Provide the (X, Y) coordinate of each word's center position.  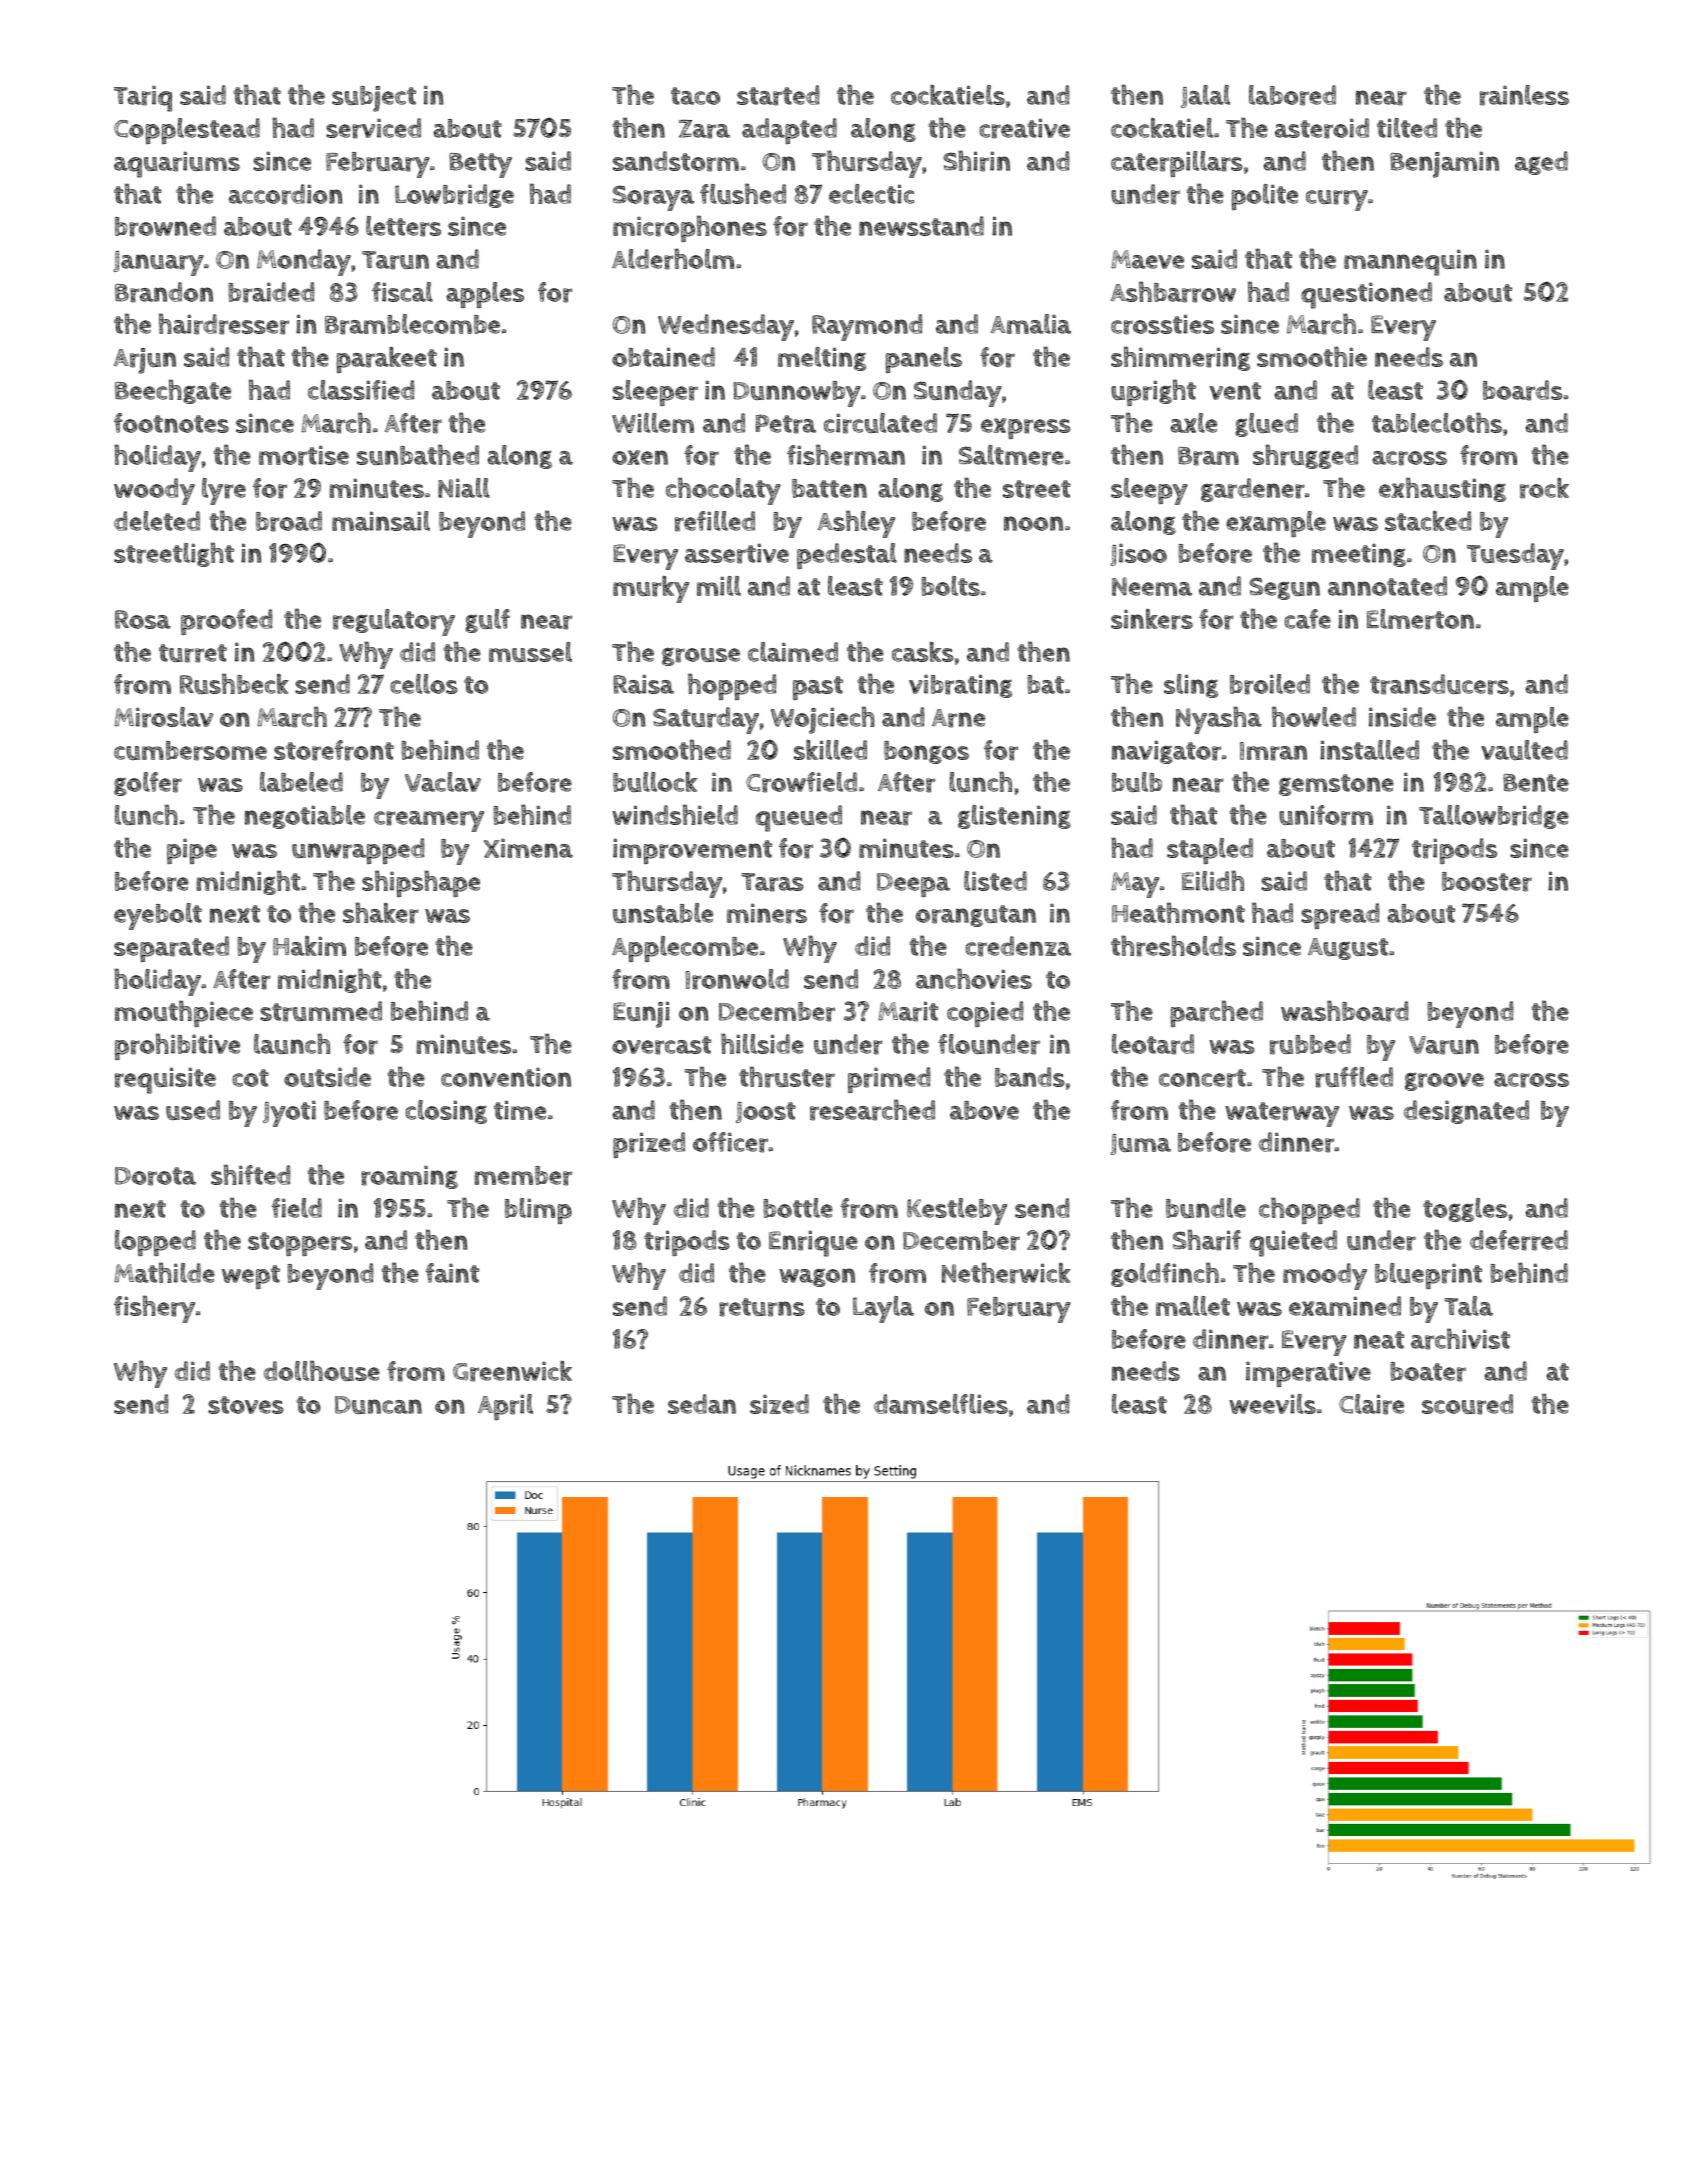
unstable (663, 913)
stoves (246, 1405)
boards (1523, 390)
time (520, 1110)
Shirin (976, 161)
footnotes (171, 423)
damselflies (941, 1404)
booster (1487, 882)
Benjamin (1444, 164)
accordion (285, 194)
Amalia (1031, 324)
